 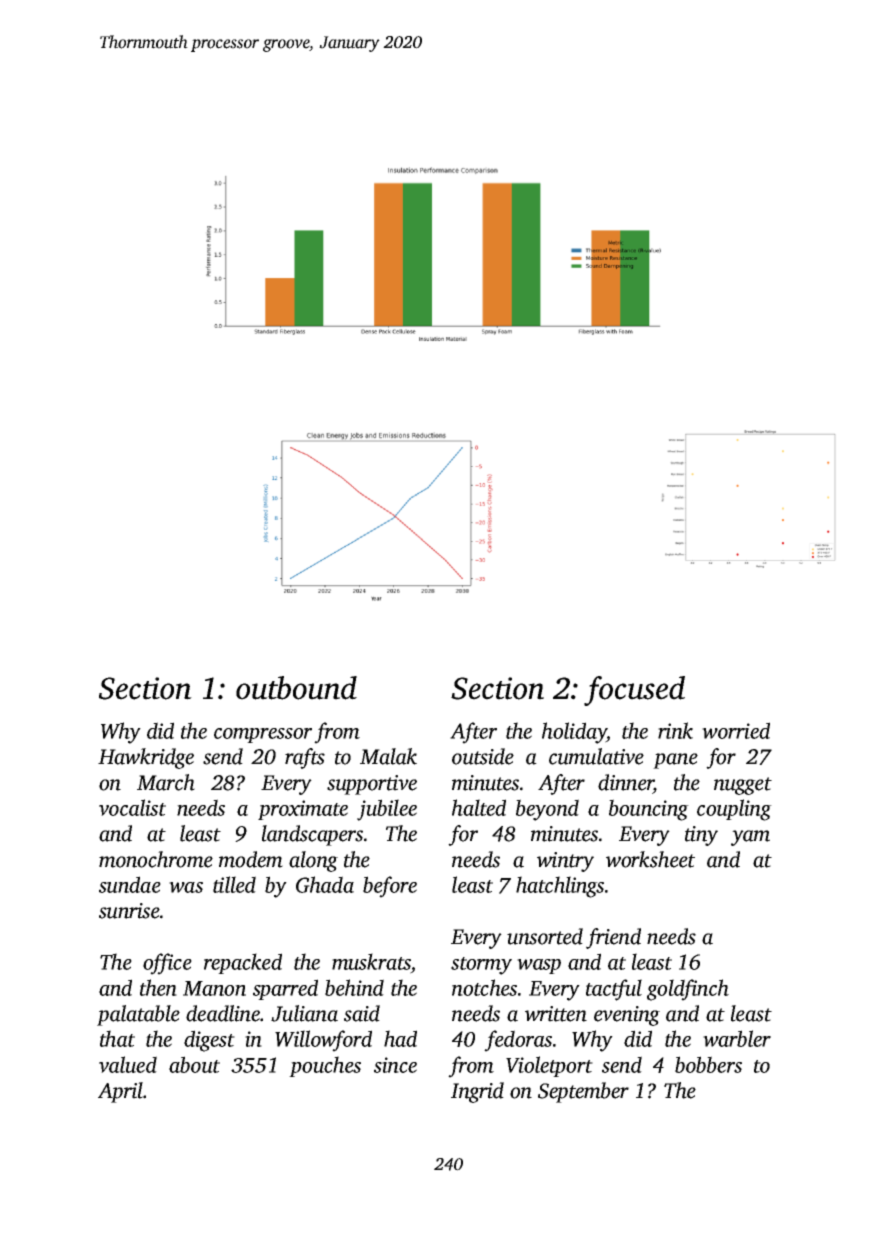 I want to click on notches, so click(x=484, y=987).
